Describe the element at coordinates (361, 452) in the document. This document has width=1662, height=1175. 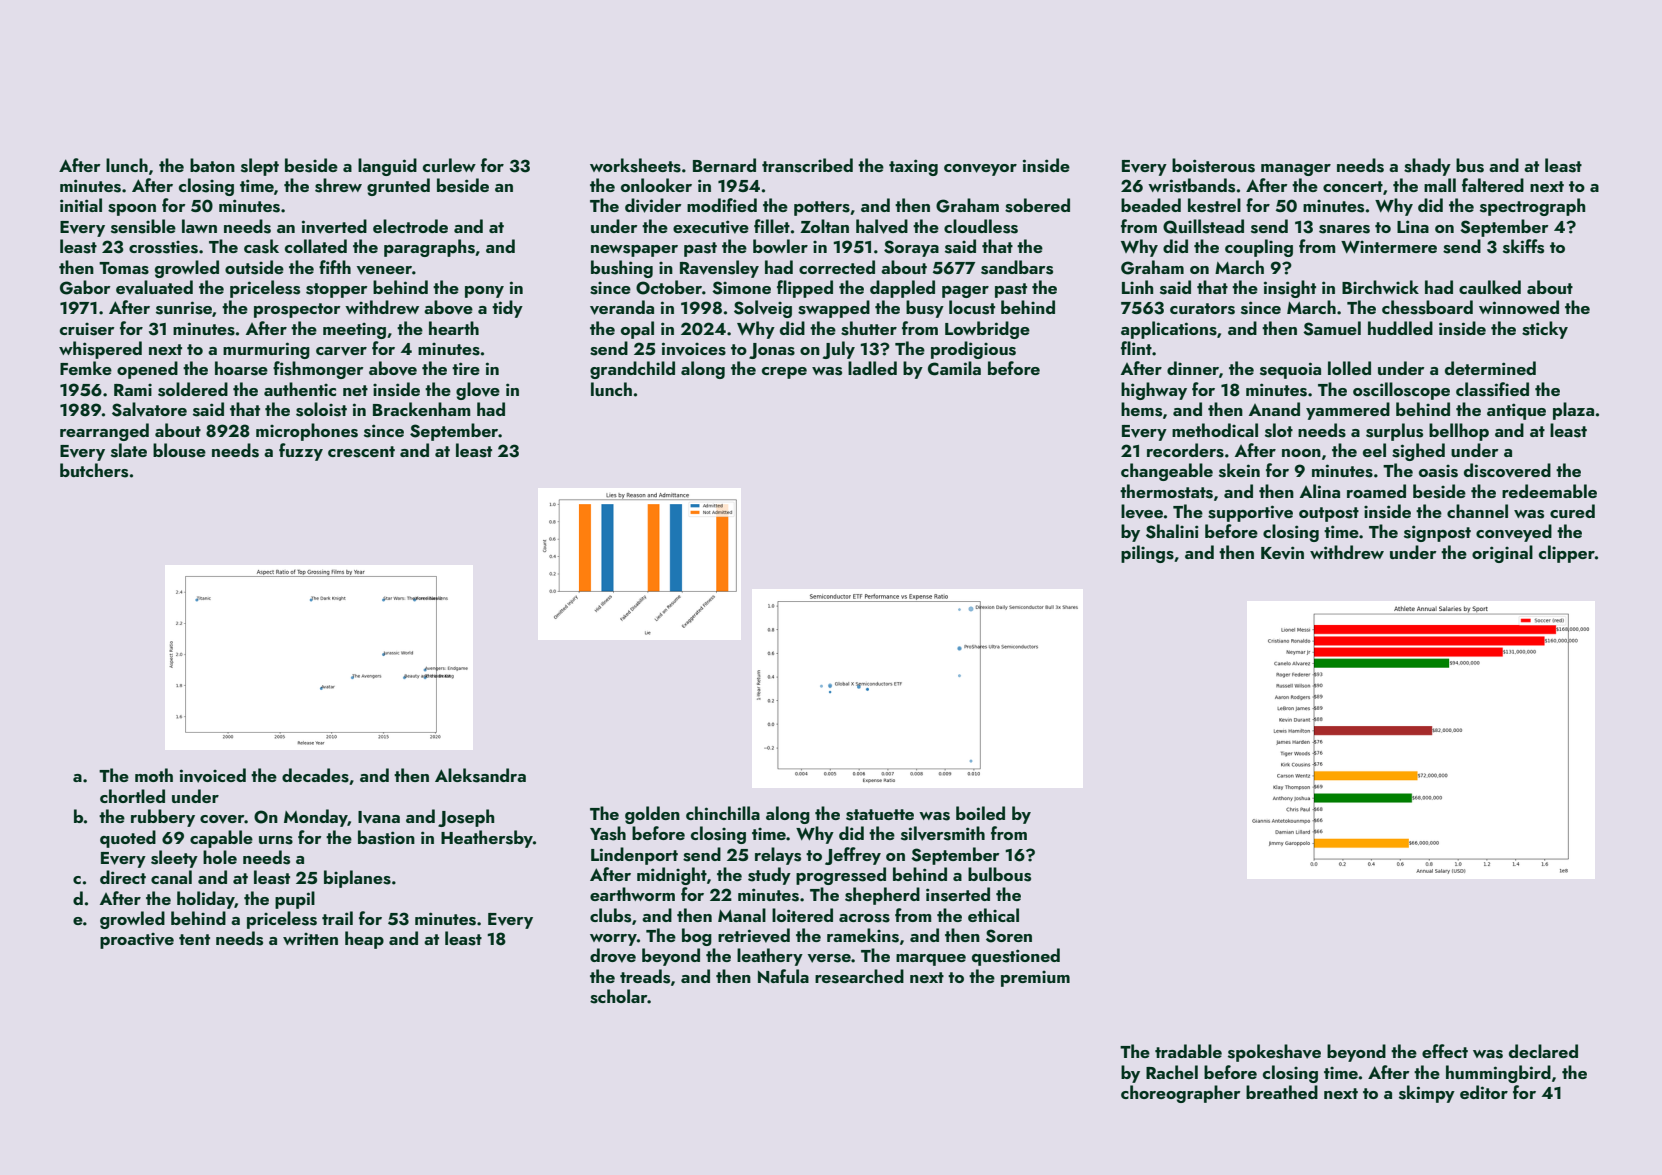
I see `crescent` at that location.
